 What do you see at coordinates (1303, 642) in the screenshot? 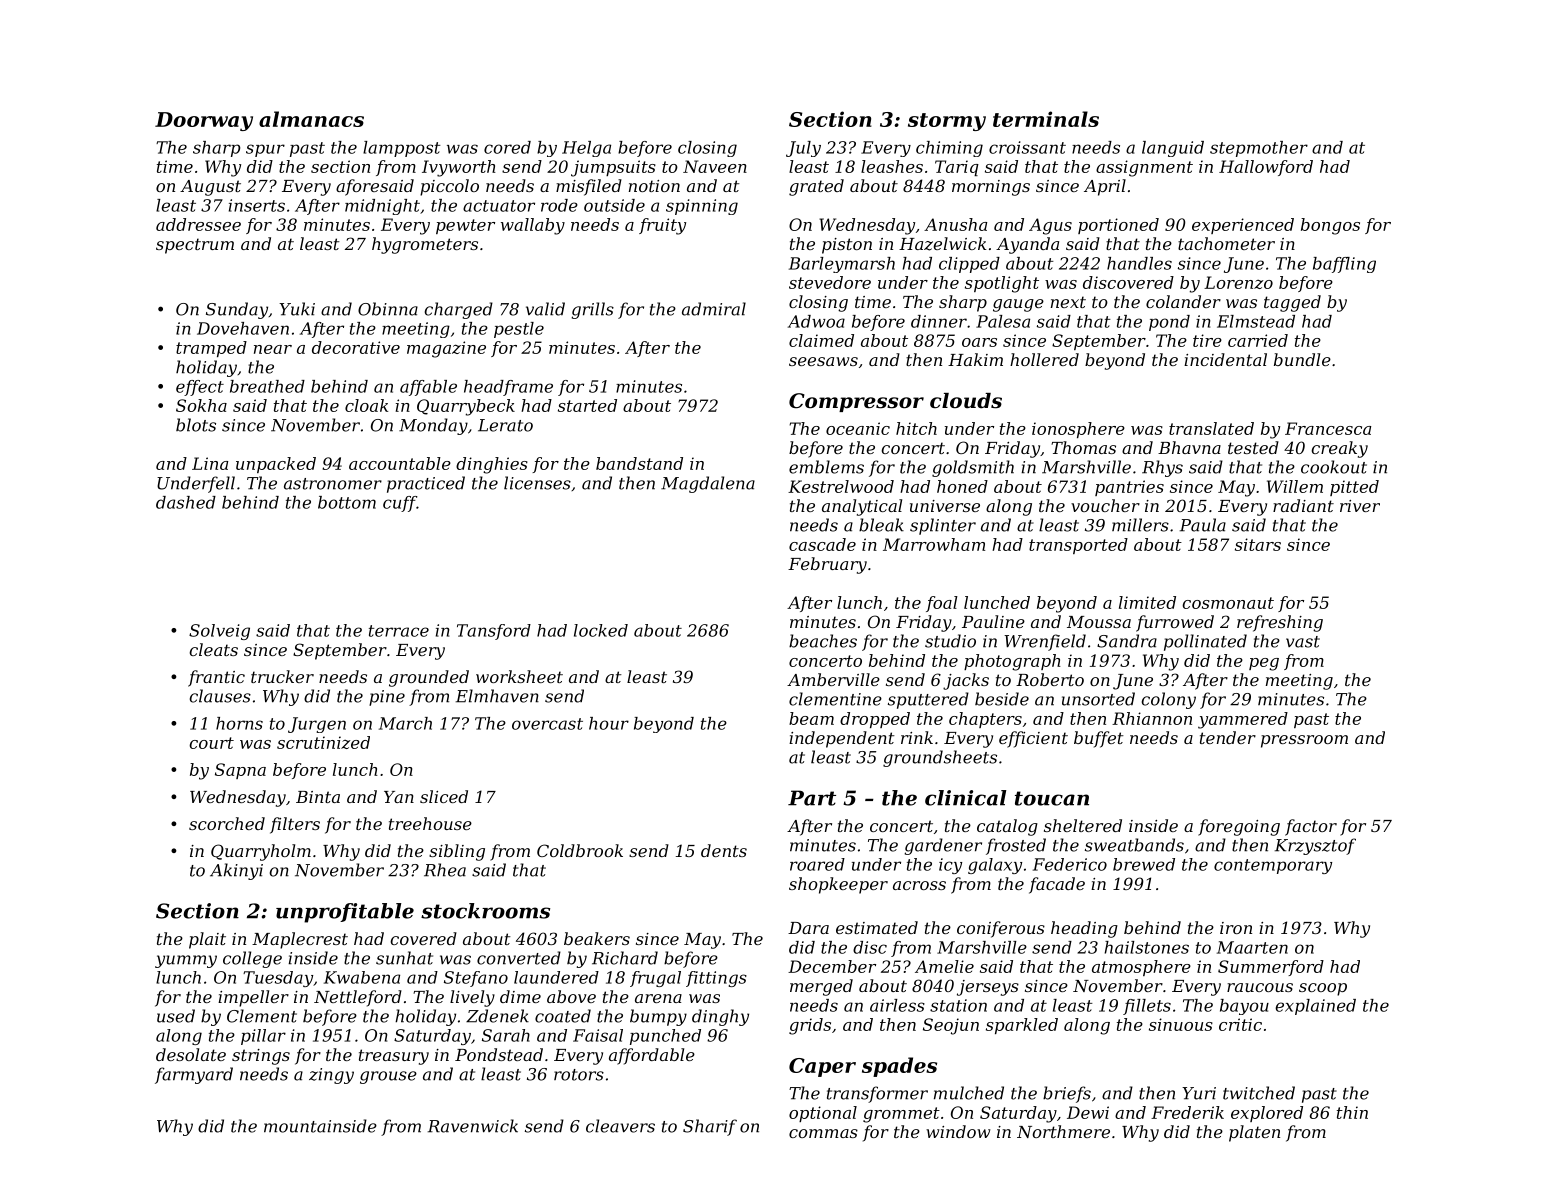
I see `vast` at bounding box center [1303, 642].
